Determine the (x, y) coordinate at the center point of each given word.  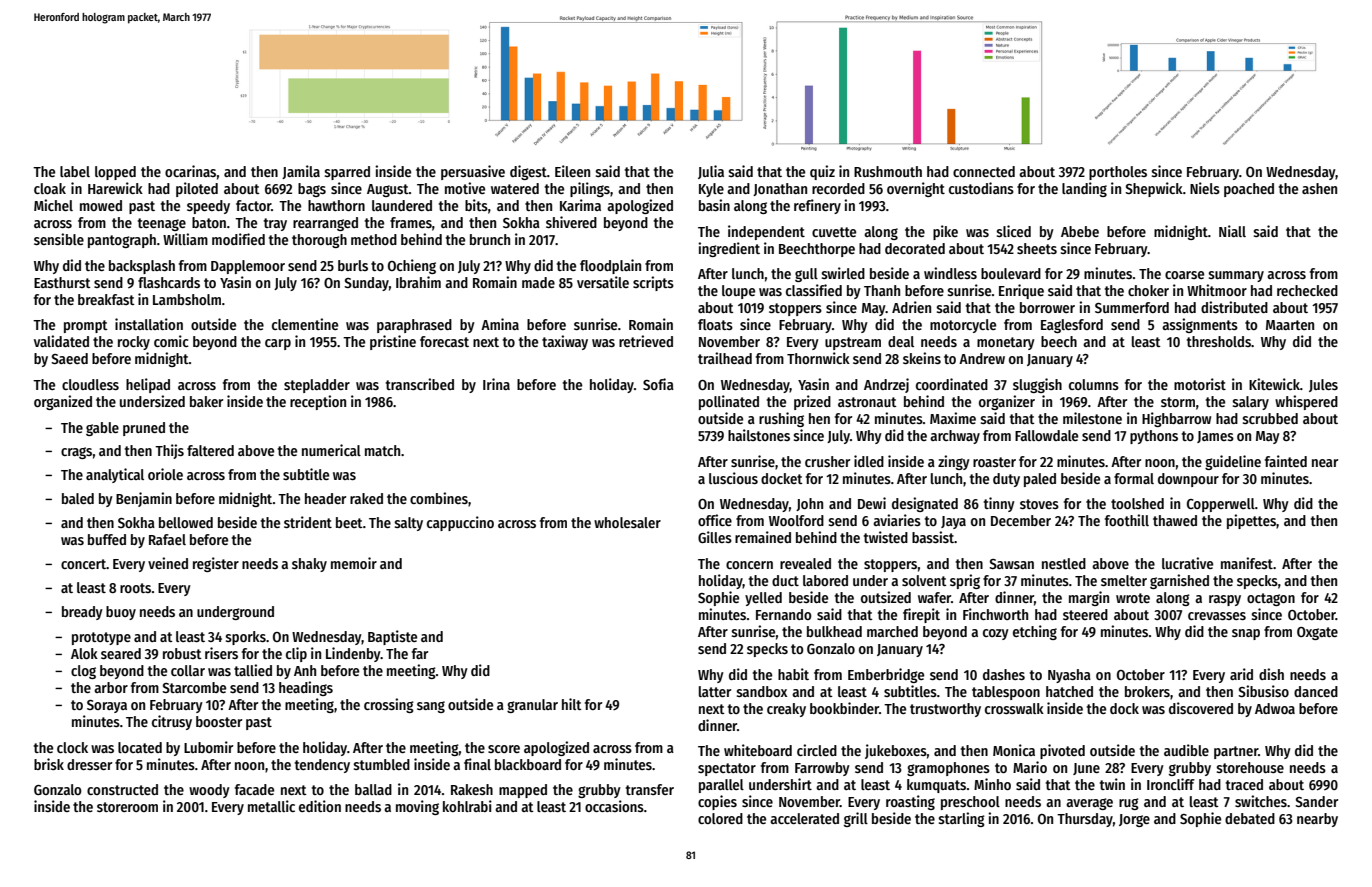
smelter (1124, 580)
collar (188, 670)
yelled (763, 599)
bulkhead (834, 631)
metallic (271, 806)
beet (349, 522)
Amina (500, 324)
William (185, 239)
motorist (1200, 384)
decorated (915, 248)
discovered (1201, 708)
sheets (1037, 248)
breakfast (106, 299)
